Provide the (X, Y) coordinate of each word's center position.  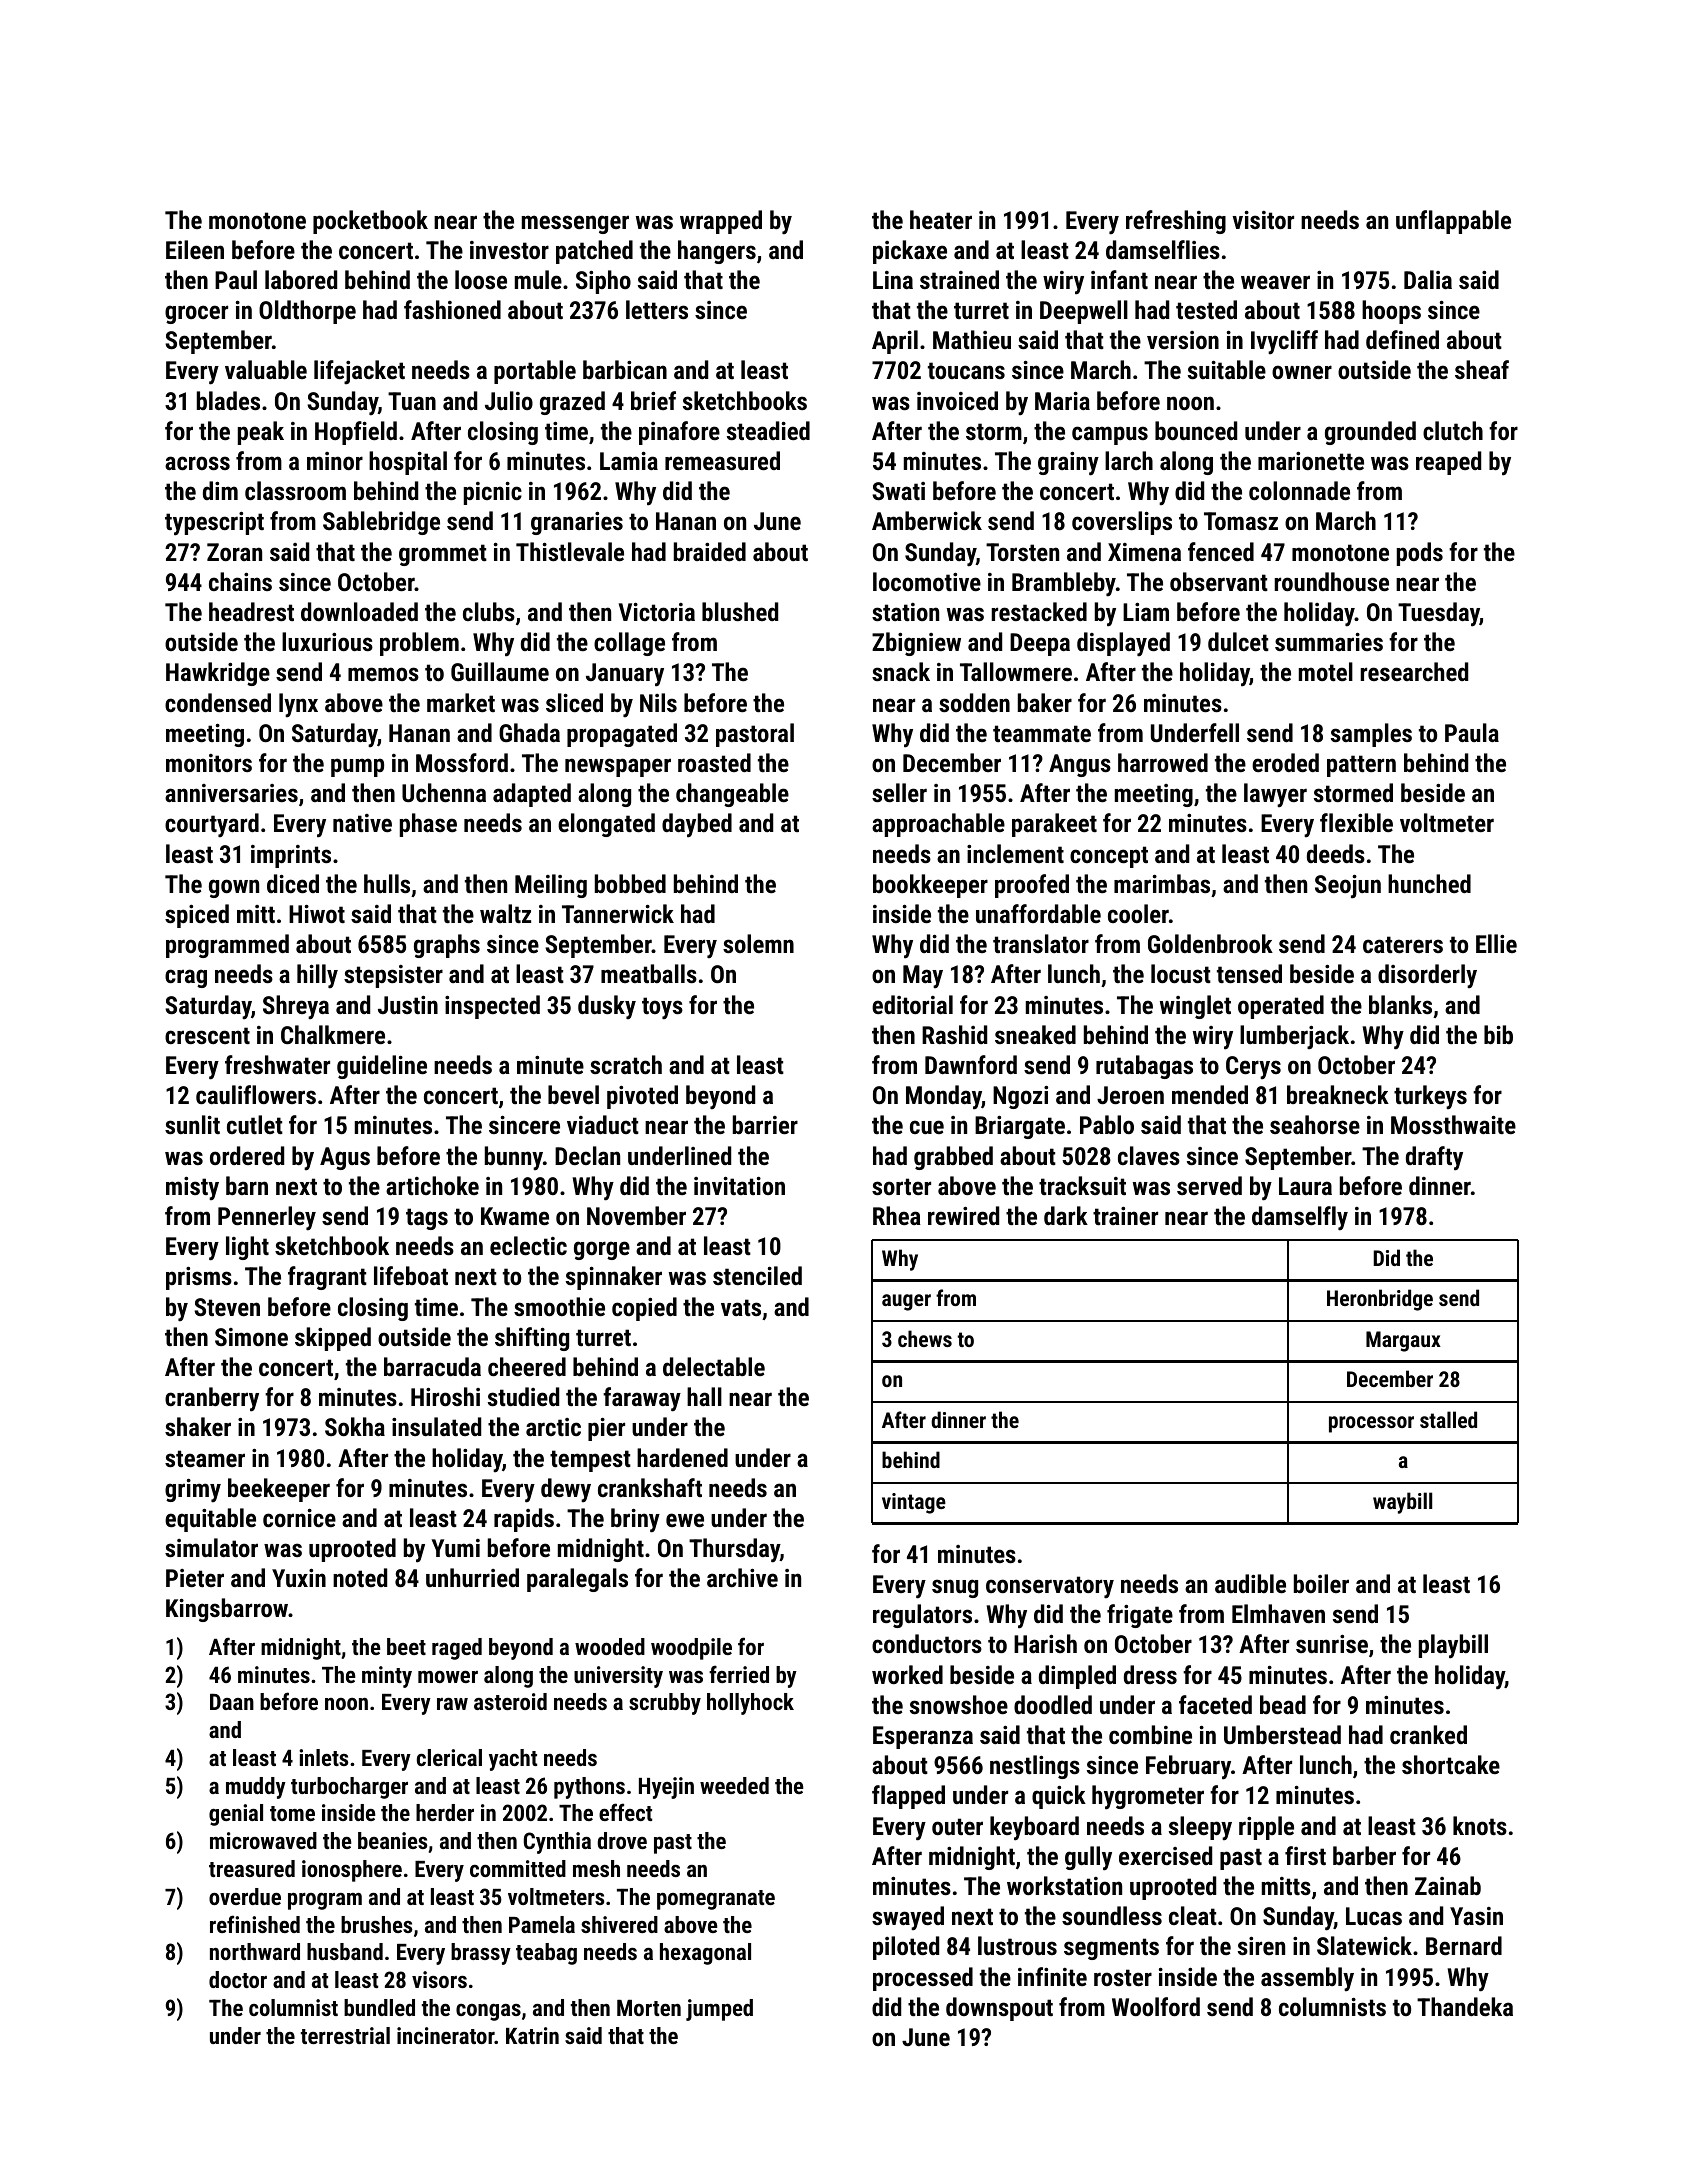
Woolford (1156, 2006)
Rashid (954, 1034)
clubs (489, 611)
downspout (999, 2009)
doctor (238, 1979)
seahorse (1315, 1124)
